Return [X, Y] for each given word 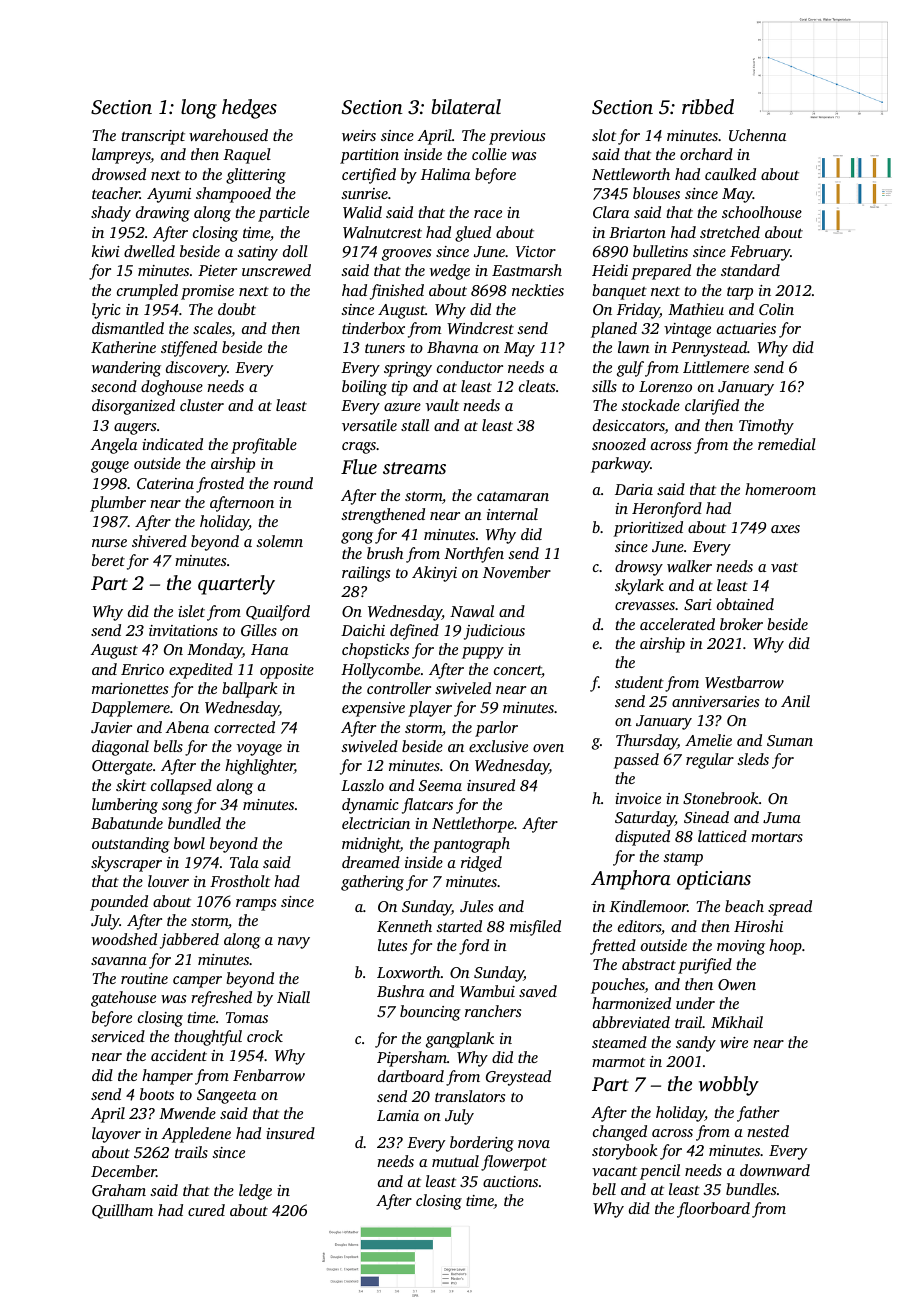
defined [414, 632]
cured [206, 1210]
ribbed [708, 106]
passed [636, 761]
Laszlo [362, 785]
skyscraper [126, 864]
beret [108, 560]
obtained [745, 604]
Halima [445, 174]
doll [295, 251]
